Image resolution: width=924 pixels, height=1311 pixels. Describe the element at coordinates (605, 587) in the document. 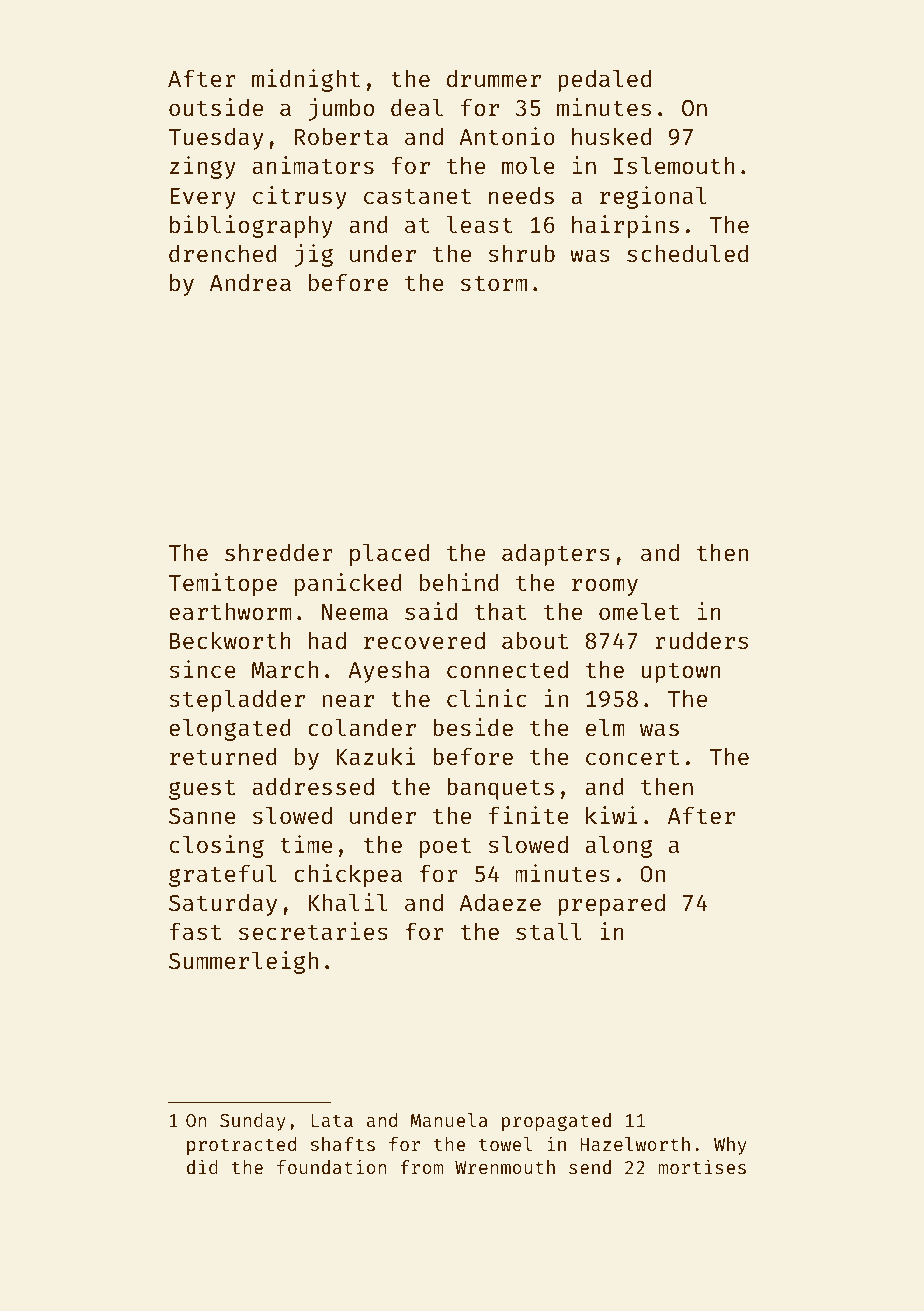

I see `roomy` at that location.
